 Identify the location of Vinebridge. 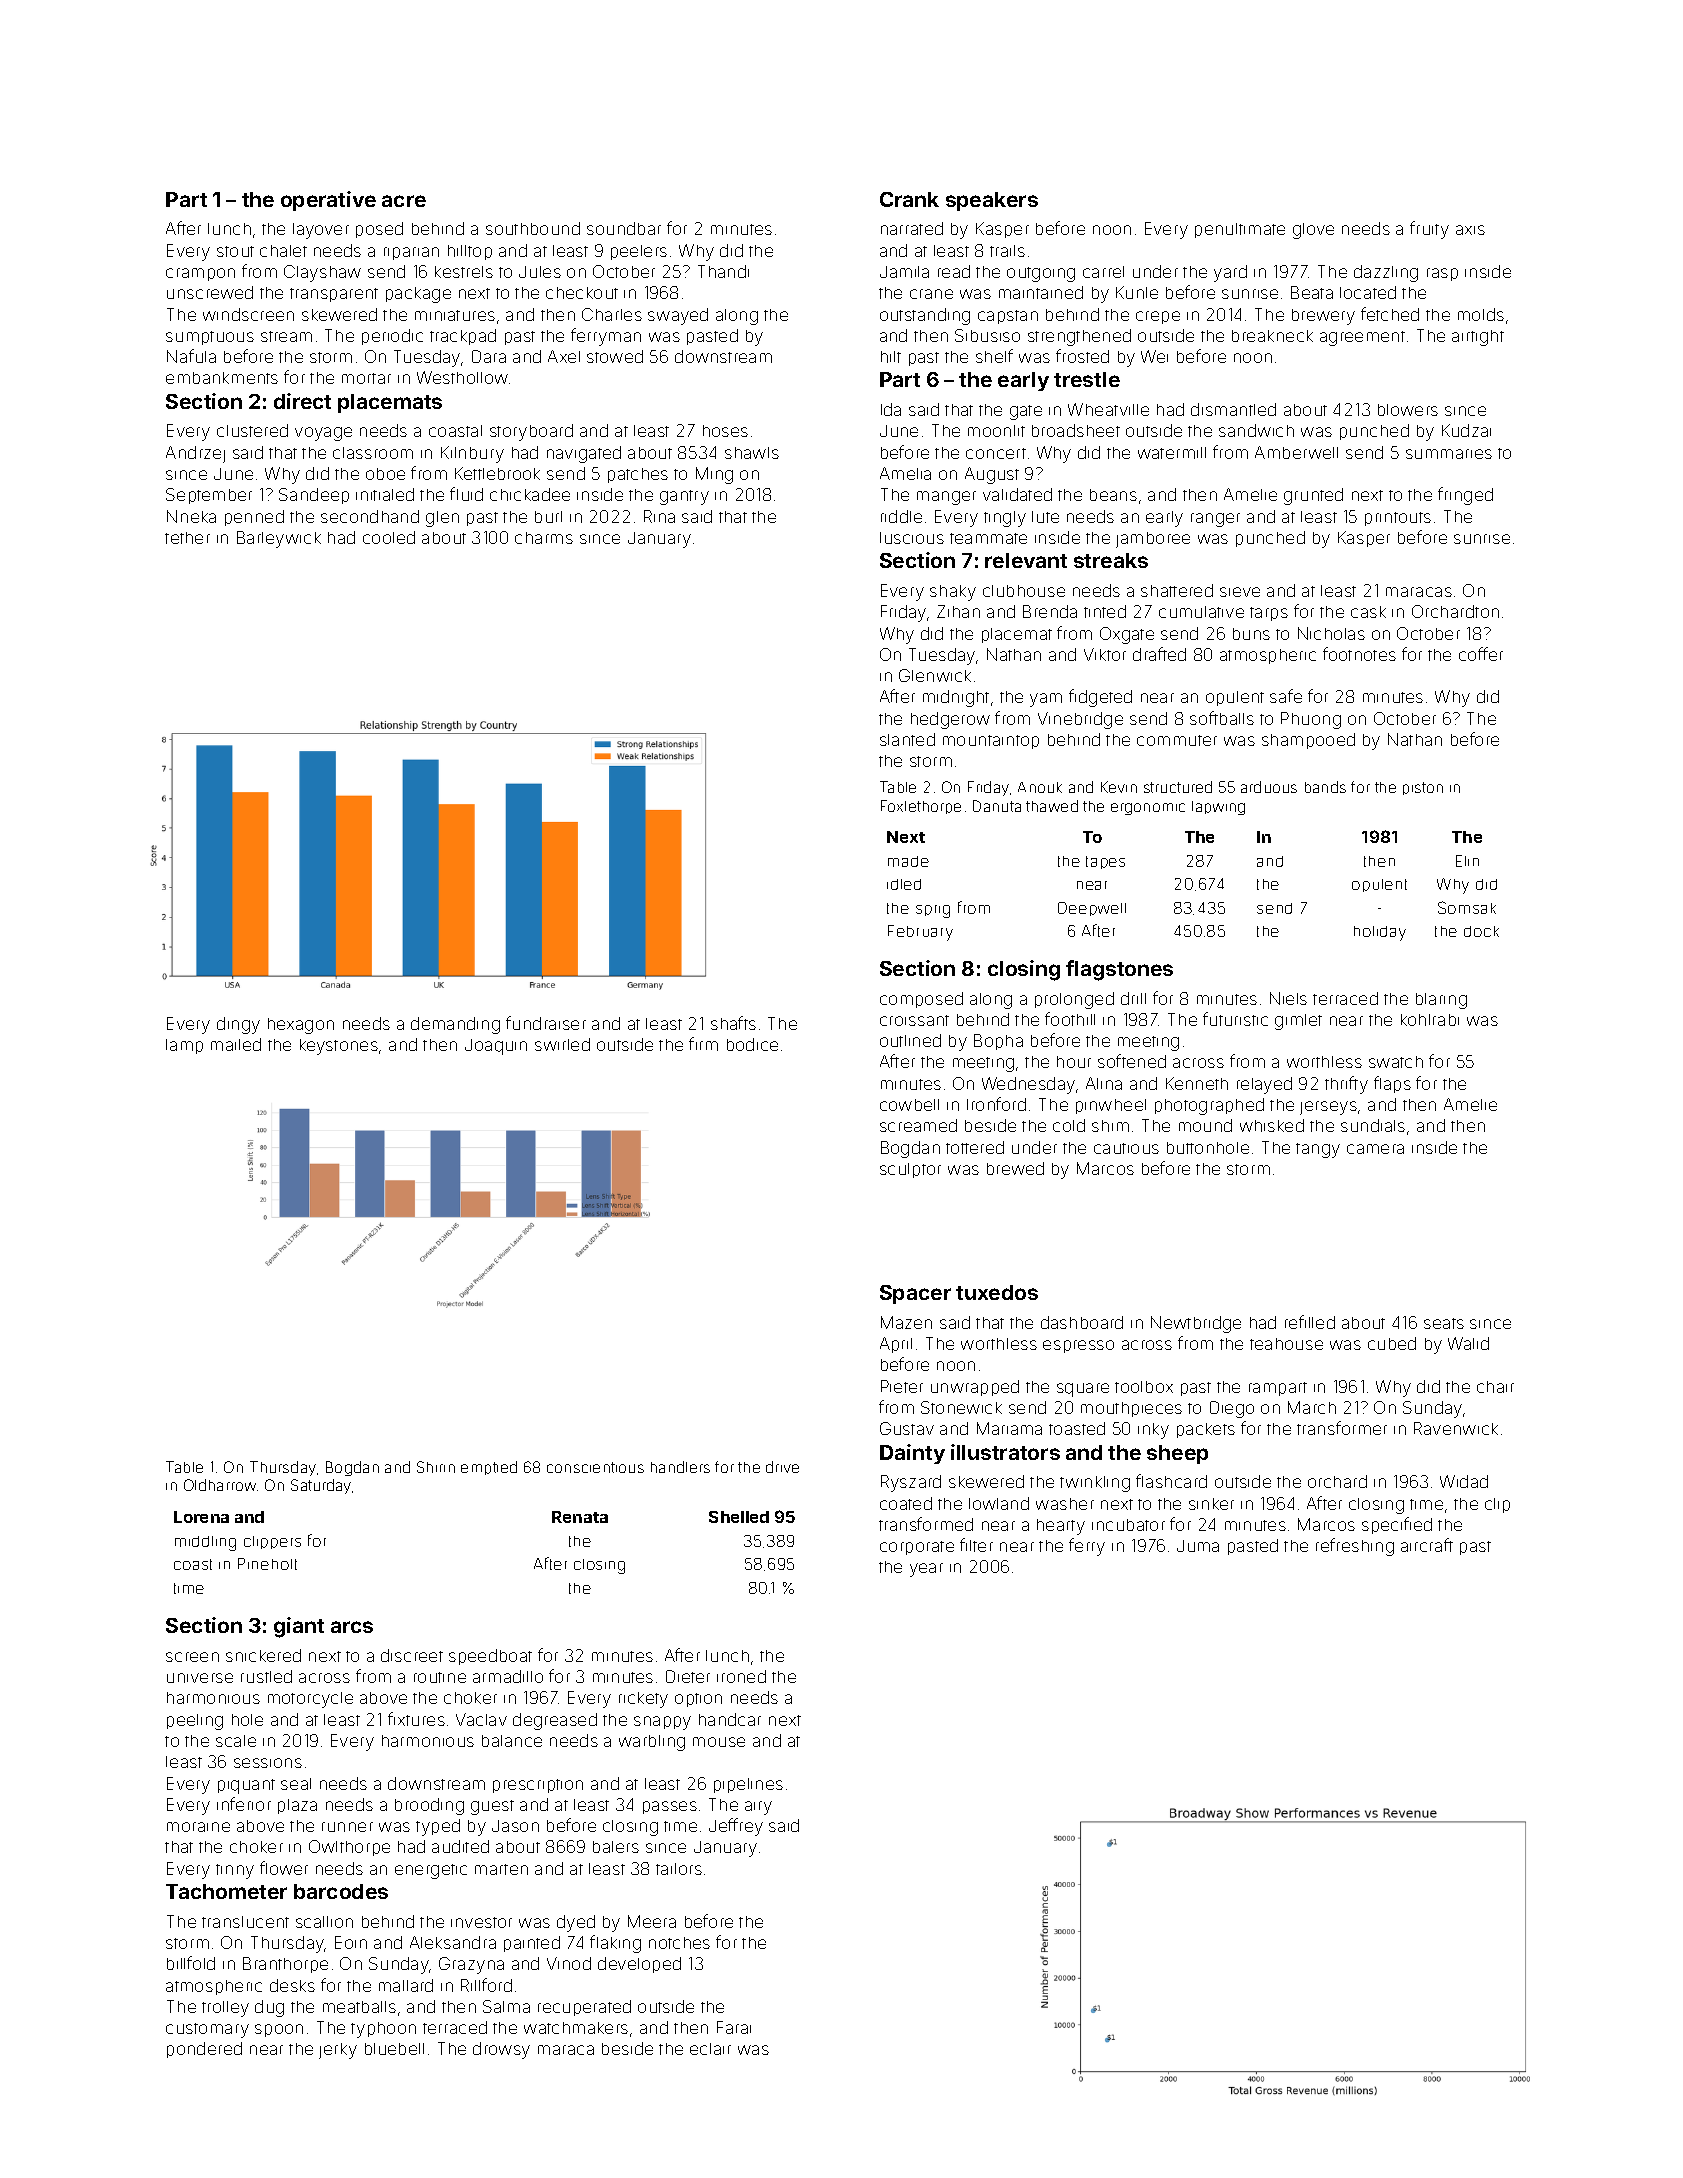
(1080, 720).
